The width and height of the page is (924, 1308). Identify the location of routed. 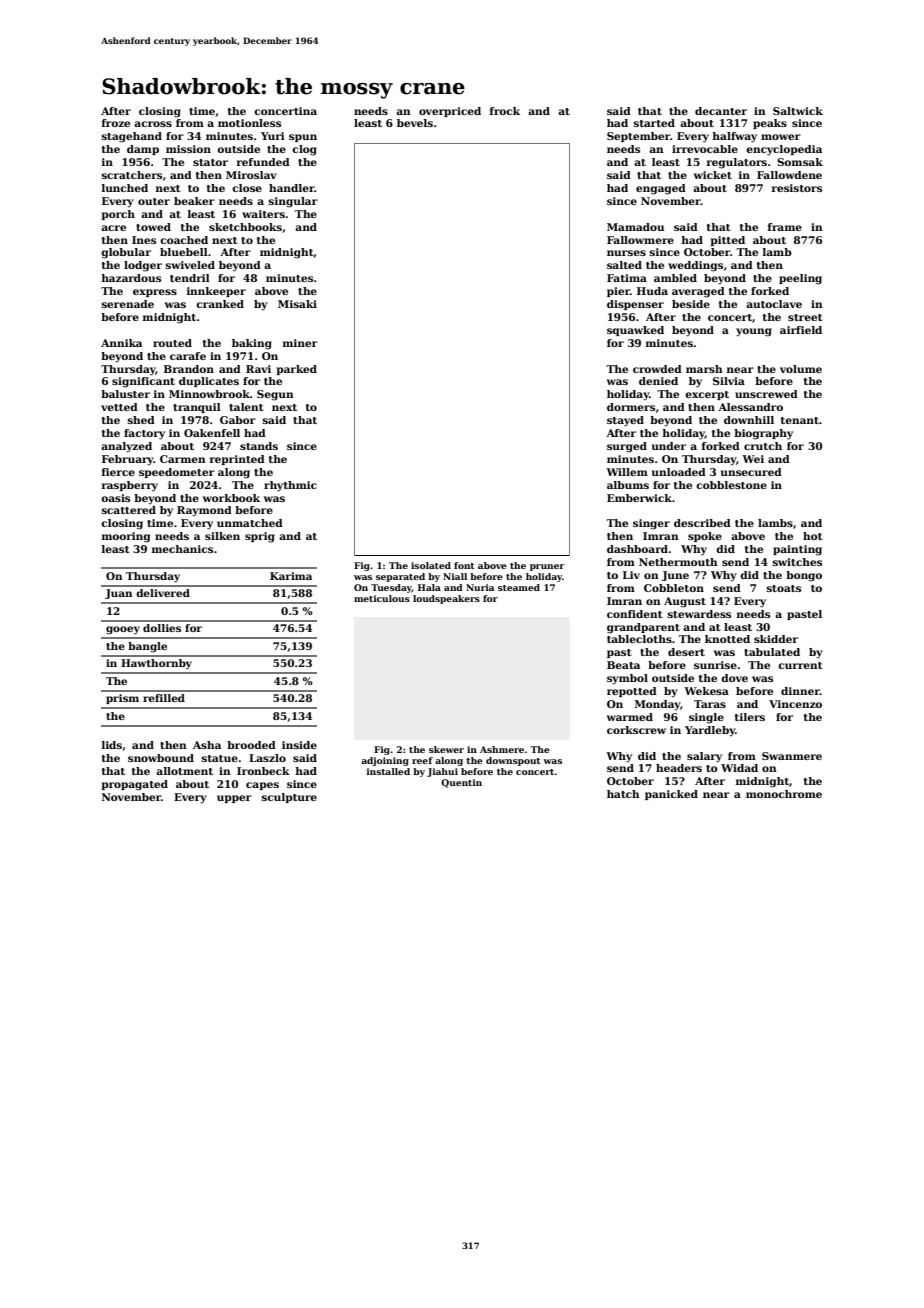
(172, 343).
